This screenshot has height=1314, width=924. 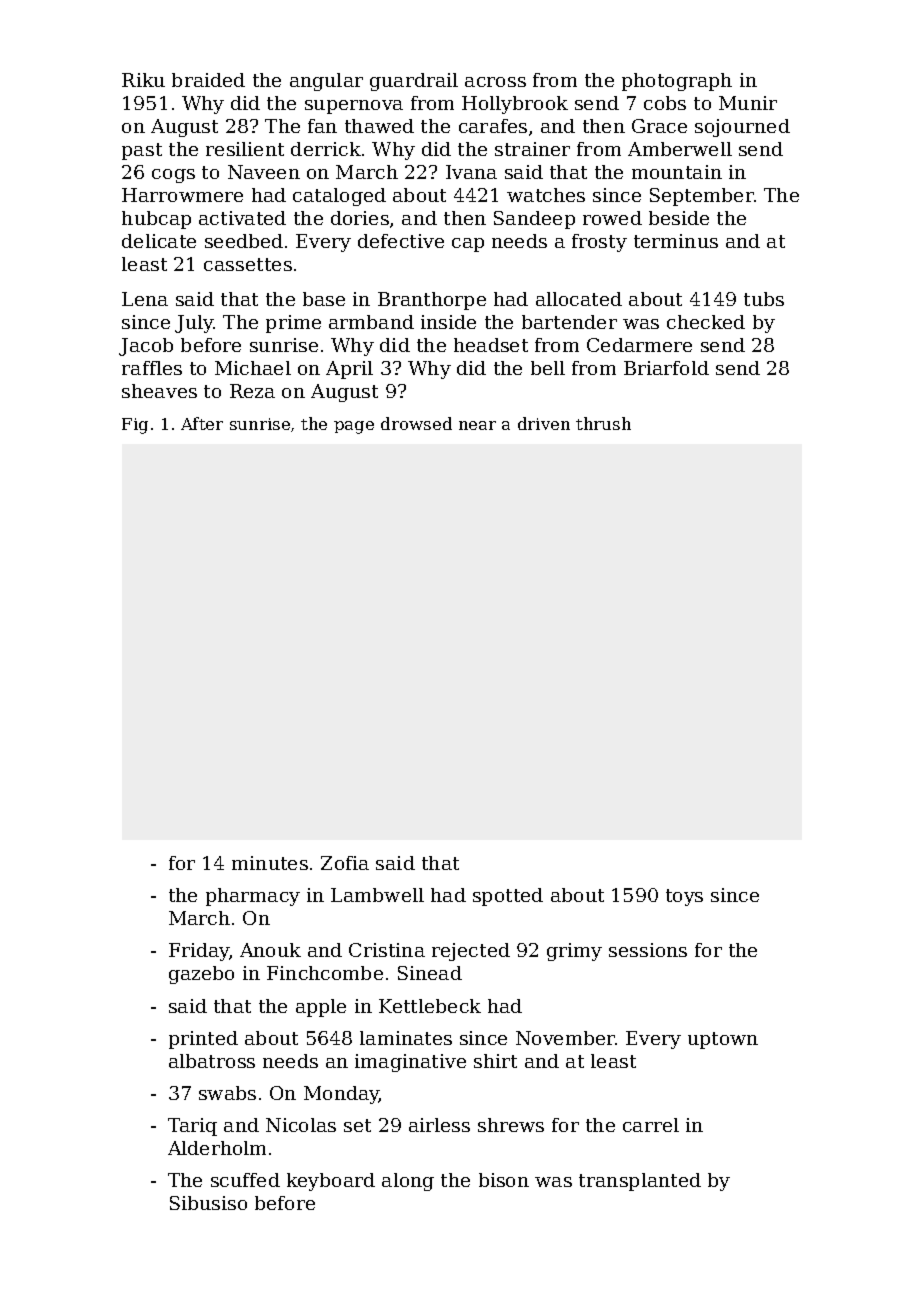 I want to click on spotted, so click(x=508, y=897).
